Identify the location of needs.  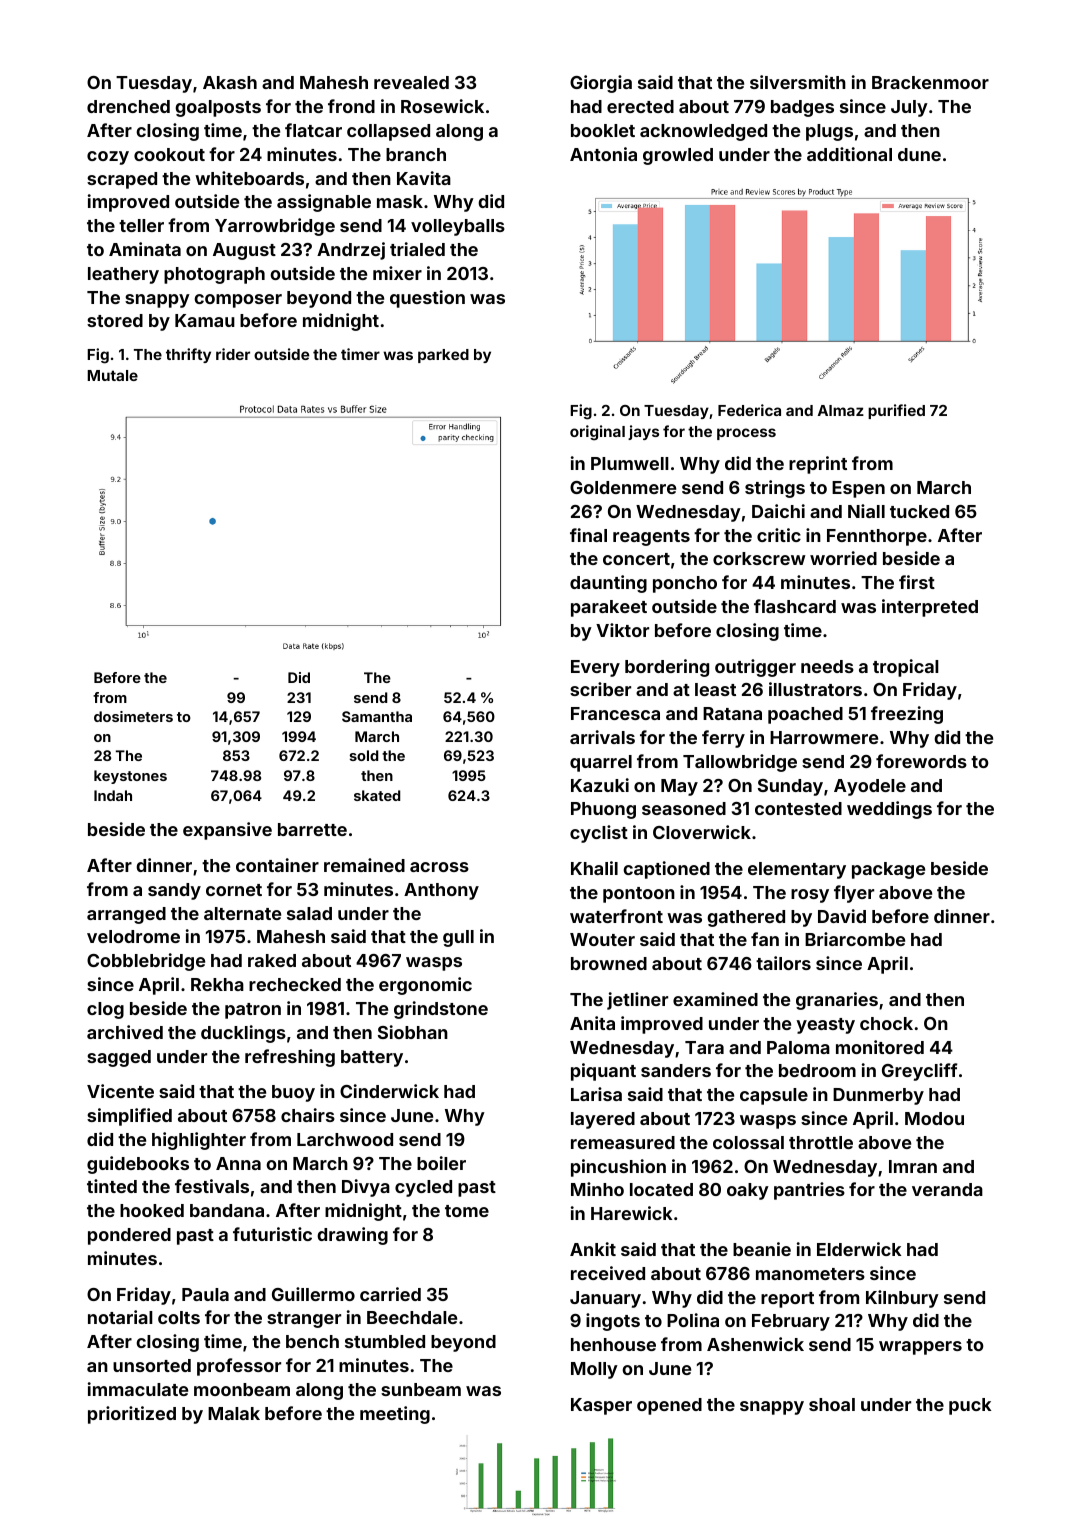
(827, 666).
